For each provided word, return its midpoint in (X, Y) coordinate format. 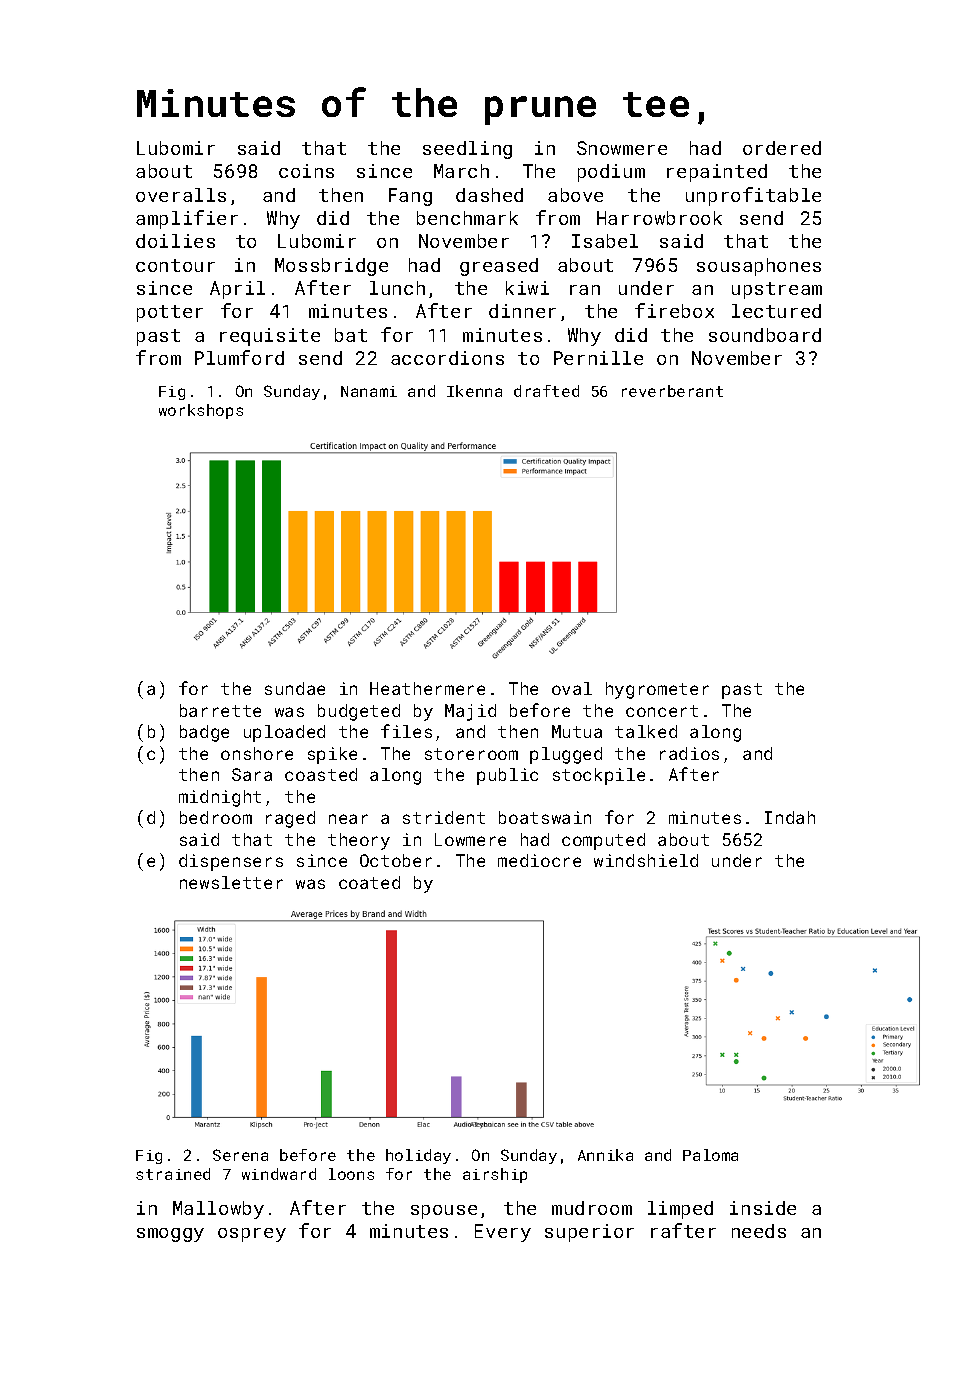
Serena (240, 1155)
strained (173, 1174)
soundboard (765, 335)
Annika (605, 1155)
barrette (220, 710)
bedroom (216, 817)
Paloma (710, 1155)
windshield (646, 860)
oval (572, 688)
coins (306, 171)
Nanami (369, 391)
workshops (201, 411)
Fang (410, 197)
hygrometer (657, 690)
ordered (782, 148)
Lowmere (470, 839)
